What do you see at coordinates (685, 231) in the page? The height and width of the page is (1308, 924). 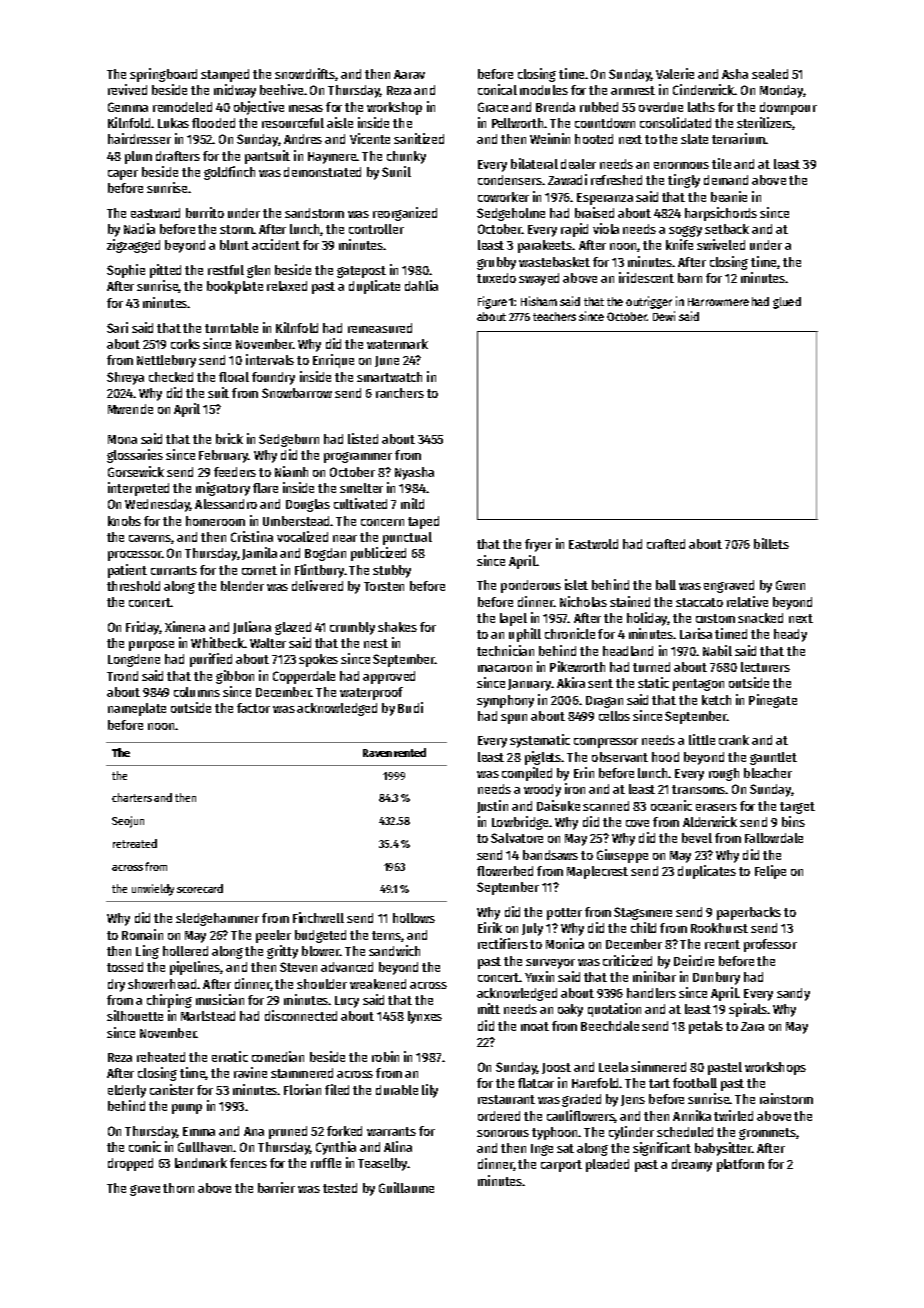 I see `soggy` at bounding box center [685, 231].
